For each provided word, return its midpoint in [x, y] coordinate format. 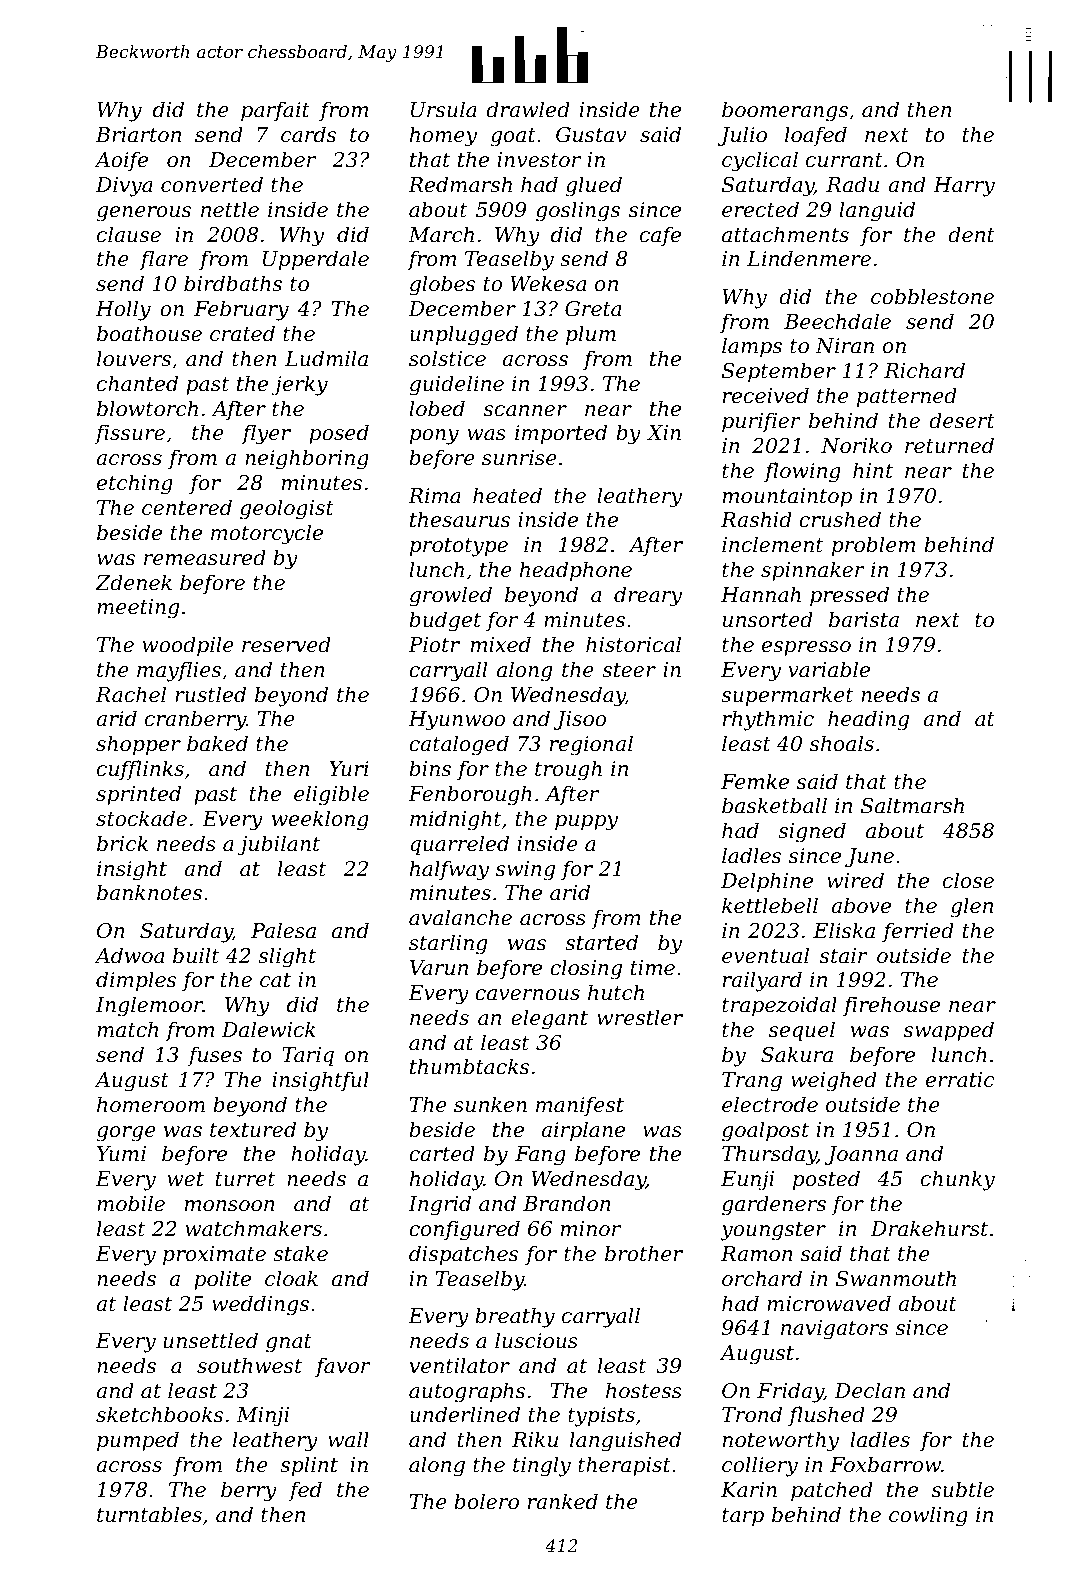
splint [309, 1466]
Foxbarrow [885, 1464]
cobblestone [932, 296]
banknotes [149, 892]
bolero [486, 1501]
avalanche [460, 917]
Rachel [131, 694]
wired [855, 880]
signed [812, 832]
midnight [455, 820]
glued [594, 186]
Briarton [138, 135]
